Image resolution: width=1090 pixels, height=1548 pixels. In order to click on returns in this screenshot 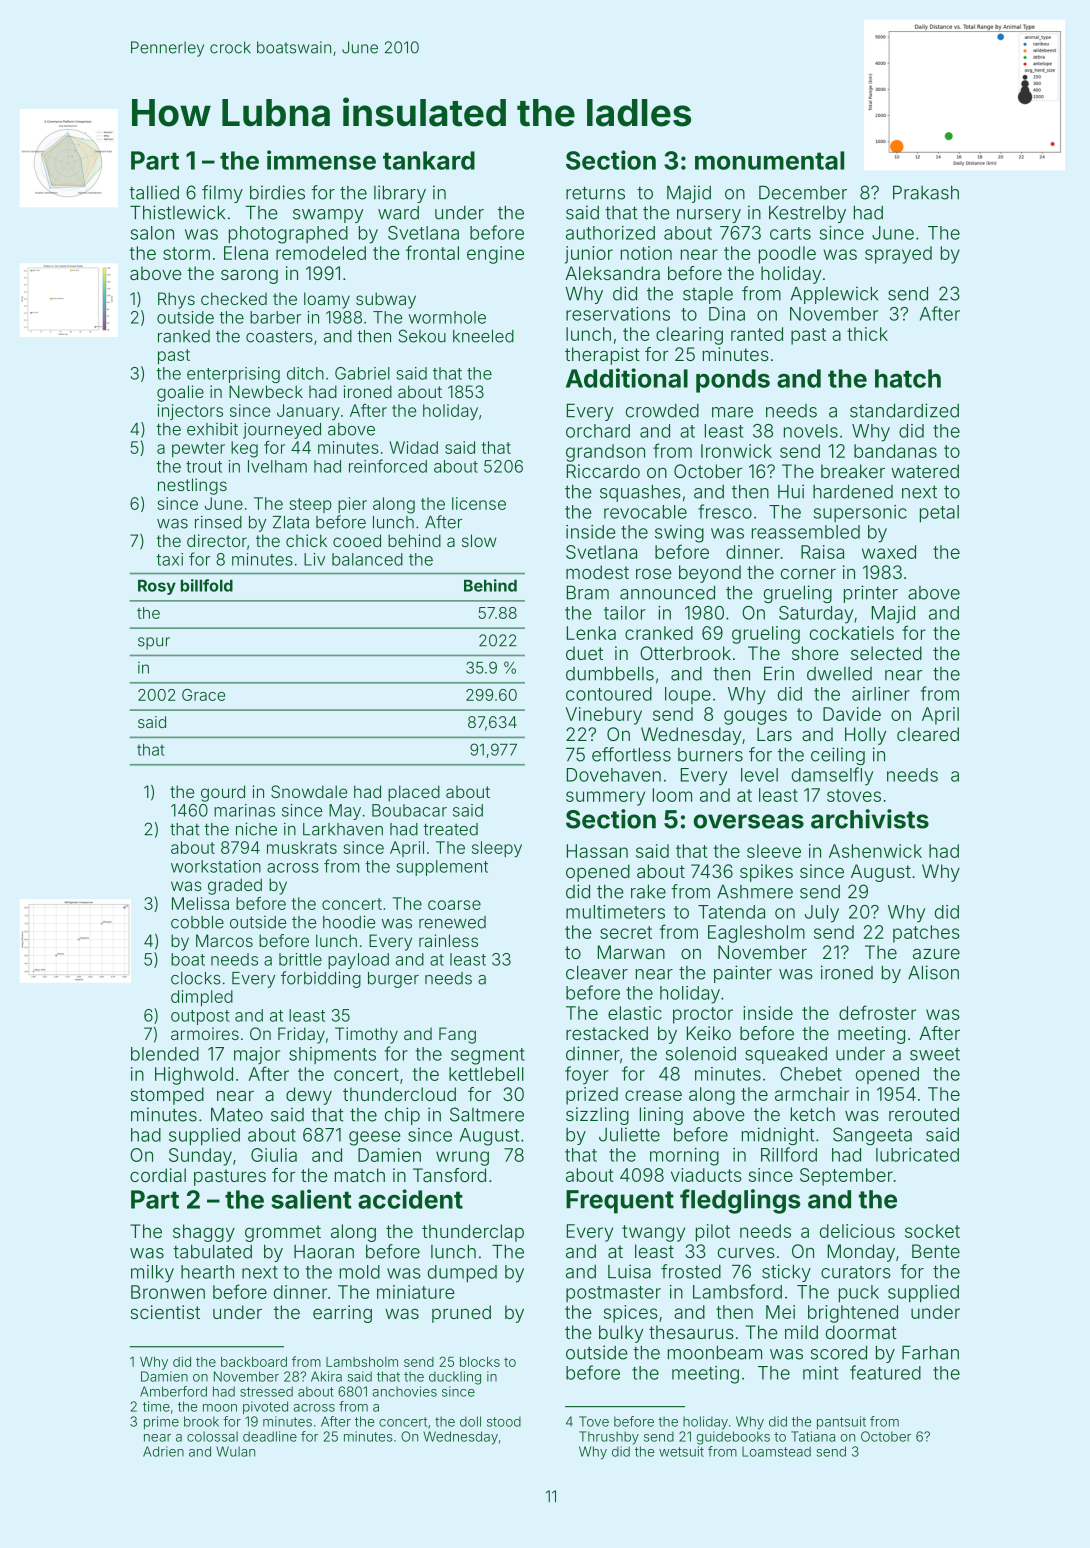, I will do `click(595, 193)`.
